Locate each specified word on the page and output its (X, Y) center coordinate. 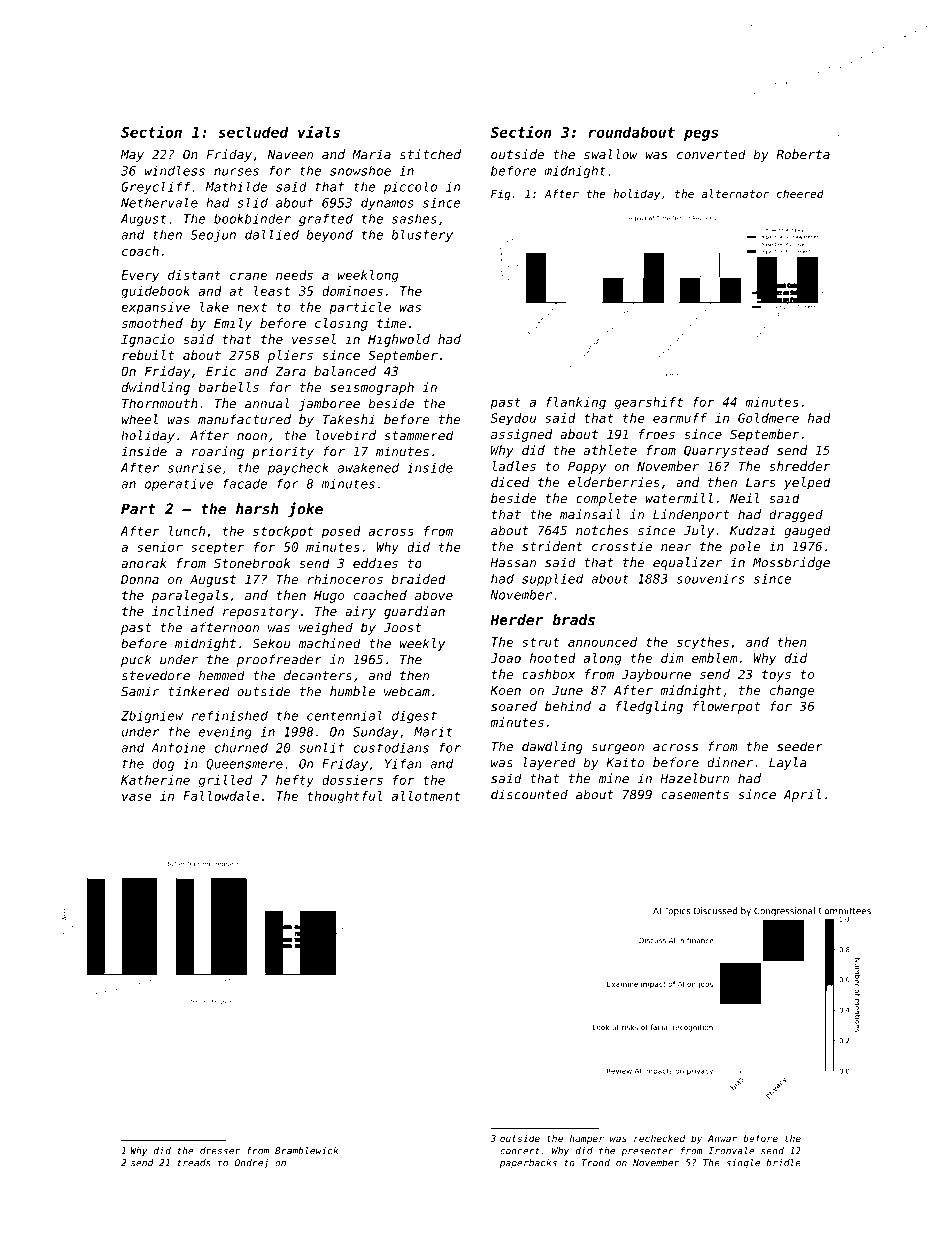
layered (550, 763)
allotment (426, 796)
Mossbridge (791, 563)
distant (194, 275)
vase (137, 797)
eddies (375, 563)
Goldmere (768, 418)
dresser (220, 1151)
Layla (788, 763)
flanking (576, 403)
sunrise (194, 467)
